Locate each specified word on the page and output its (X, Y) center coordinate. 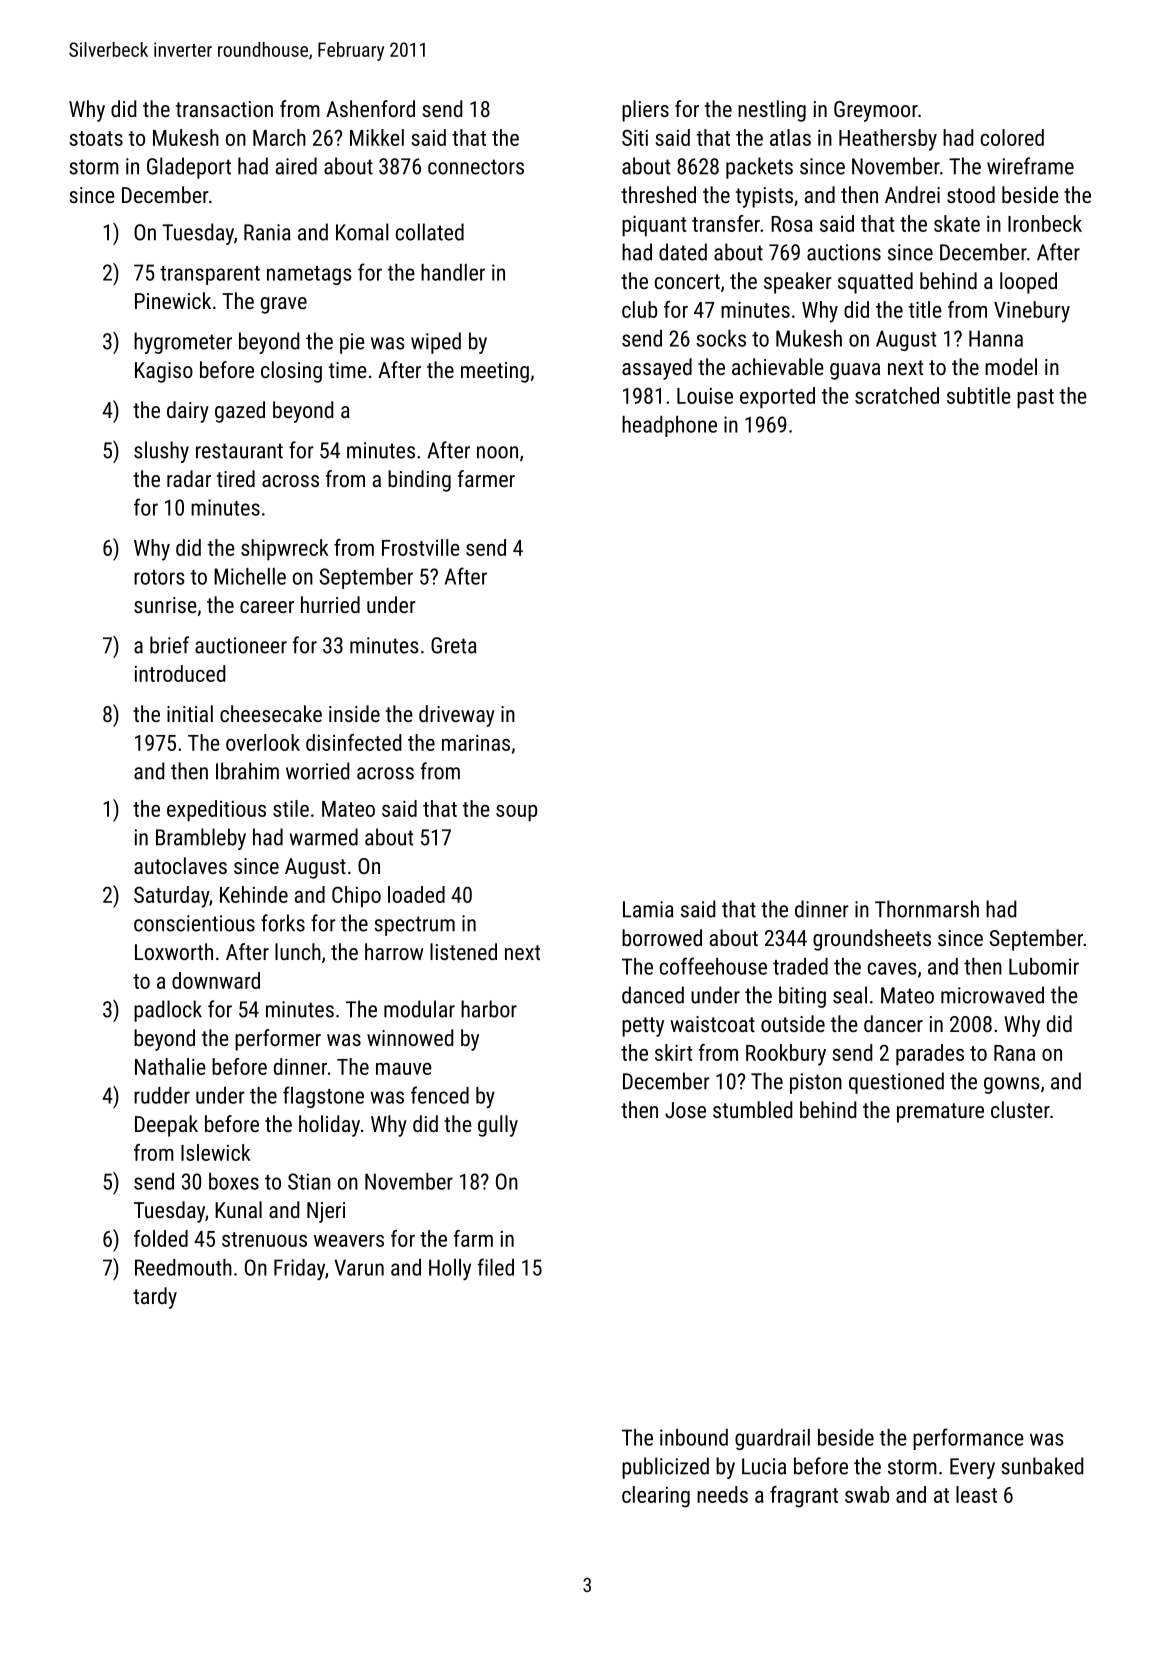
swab (867, 1494)
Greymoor (876, 111)
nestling (772, 111)
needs (722, 1494)
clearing (656, 1497)
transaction (224, 109)
